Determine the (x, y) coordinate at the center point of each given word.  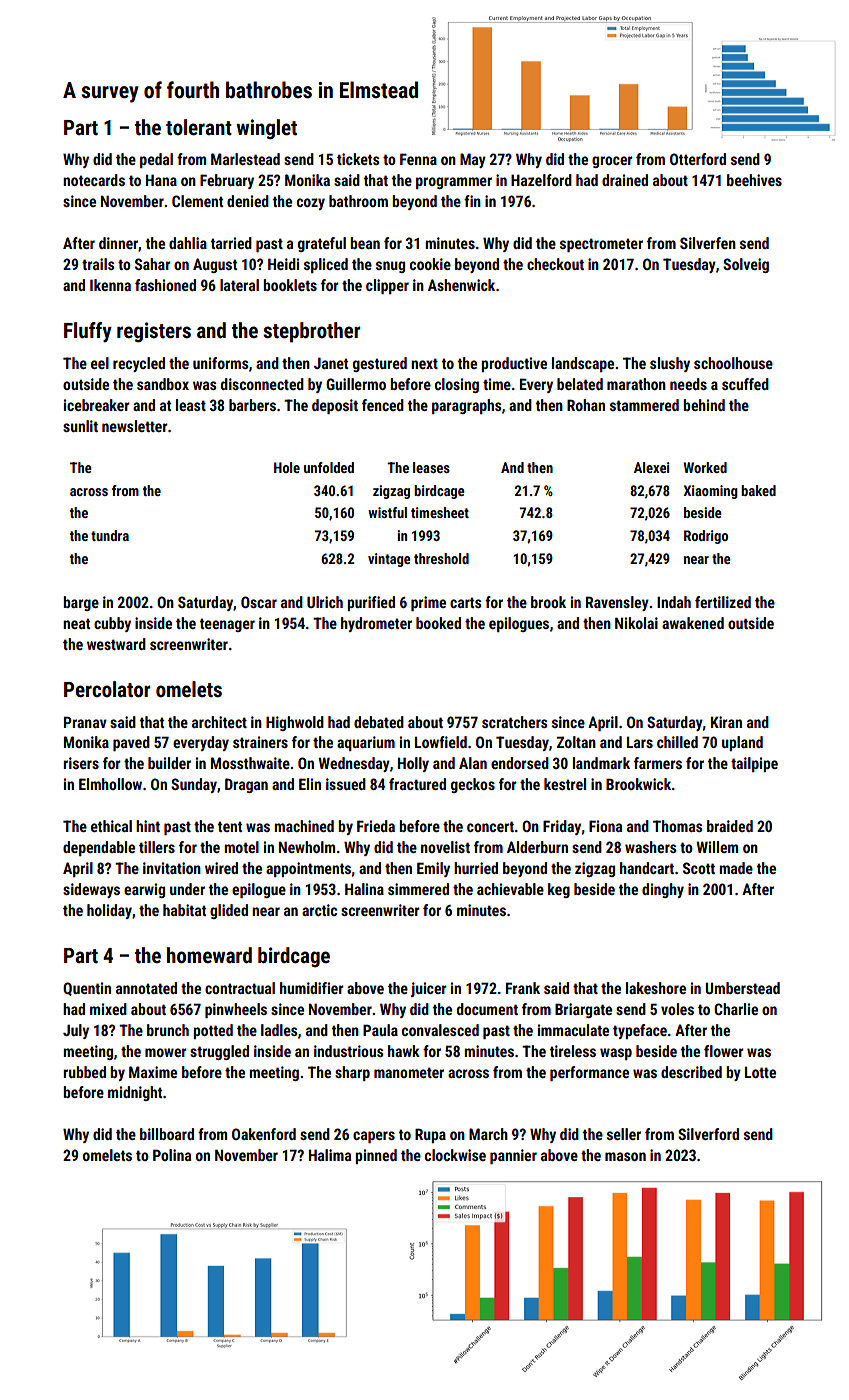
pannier (513, 1156)
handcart (647, 868)
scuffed (745, 384)
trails (98, 264)
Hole (287, 467)
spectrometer (601, 245)
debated (379, 722)
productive (514, 364)
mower (166, 1052)
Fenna (418, 159)
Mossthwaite (250, 763)
